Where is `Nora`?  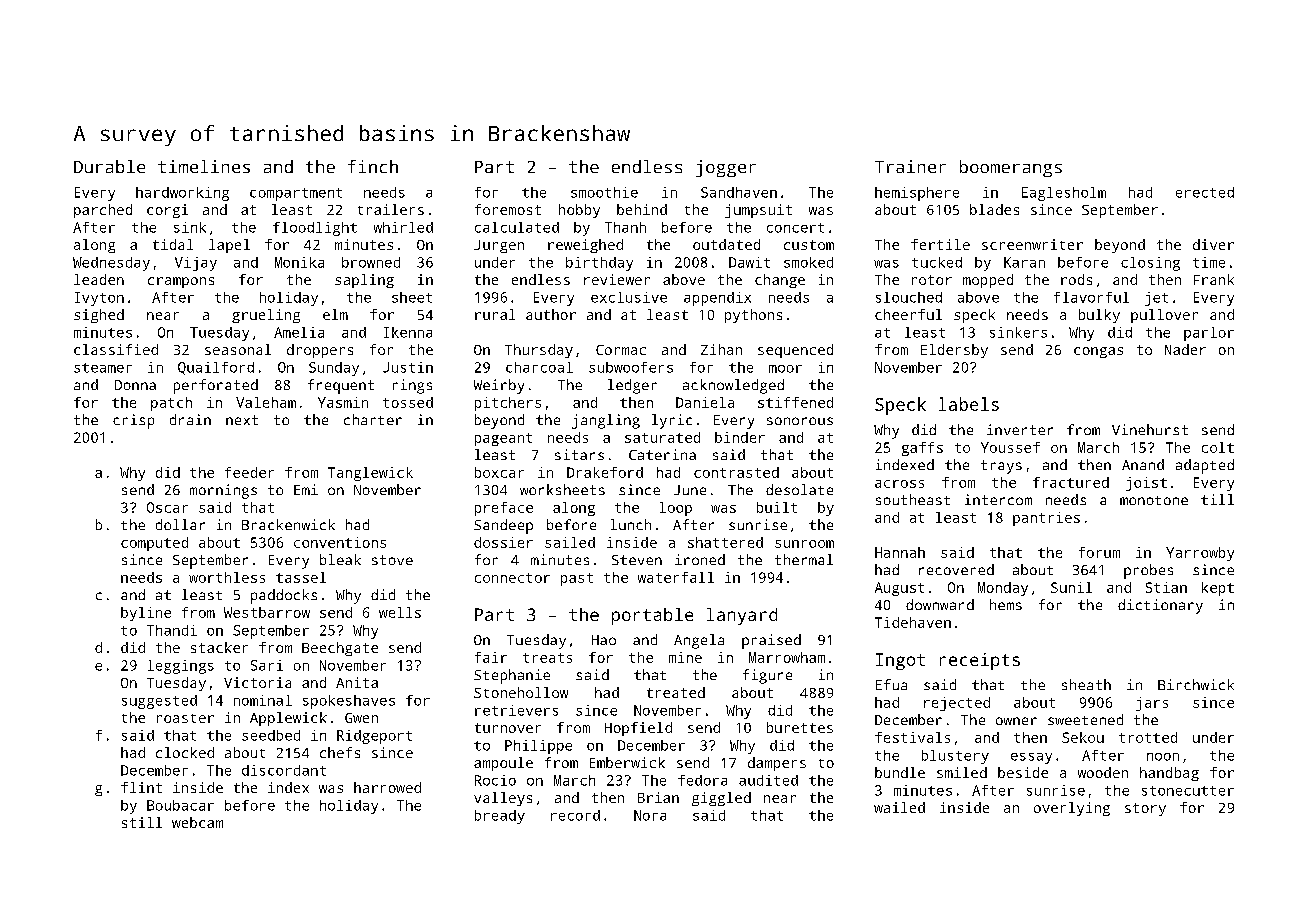
Nora is located at coordinates (650, 815).
